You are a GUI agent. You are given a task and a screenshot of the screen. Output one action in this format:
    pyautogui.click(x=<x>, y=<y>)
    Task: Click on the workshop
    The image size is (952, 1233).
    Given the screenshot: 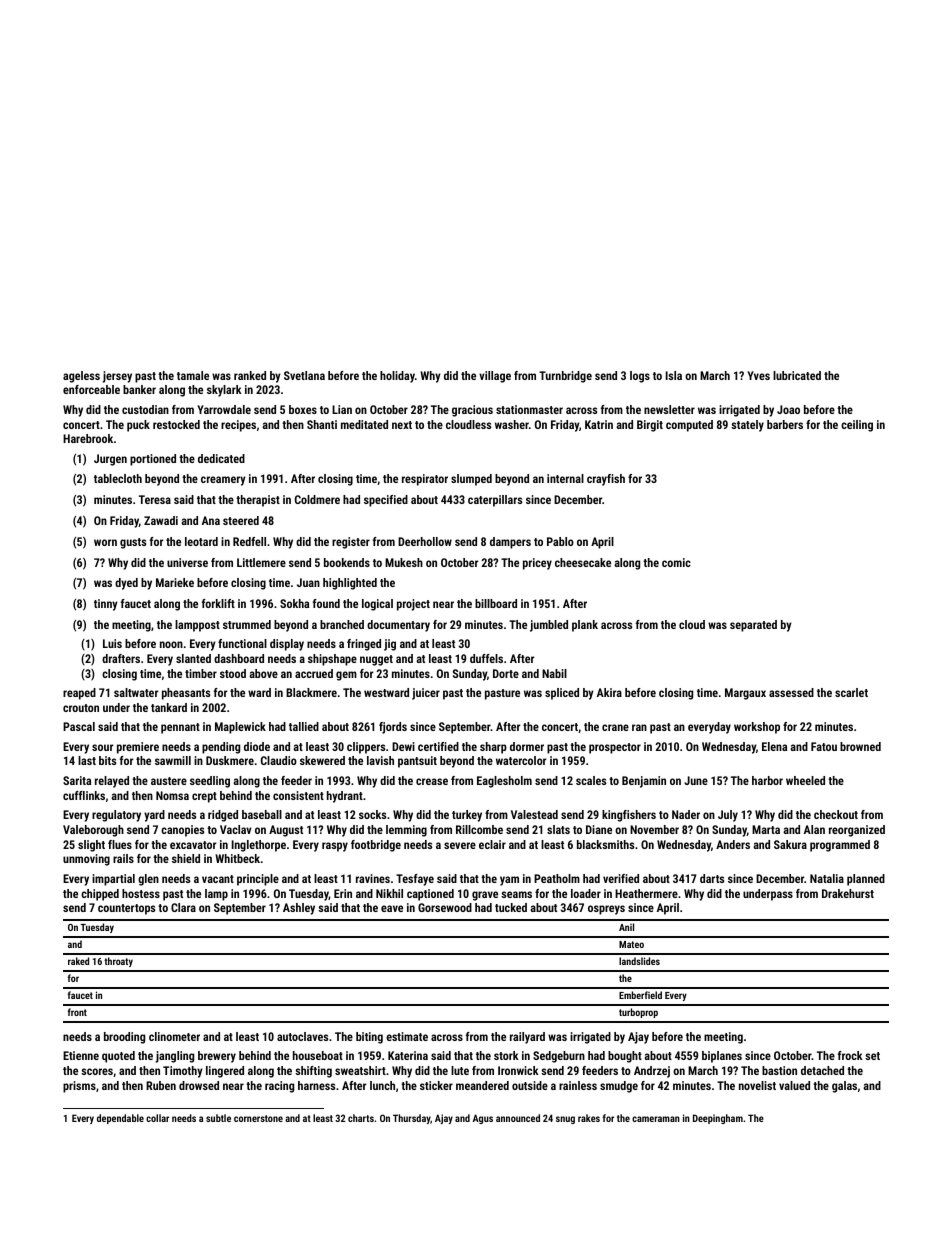 What is the action you would take?
    pyautogui.click(x=757, y=728)
